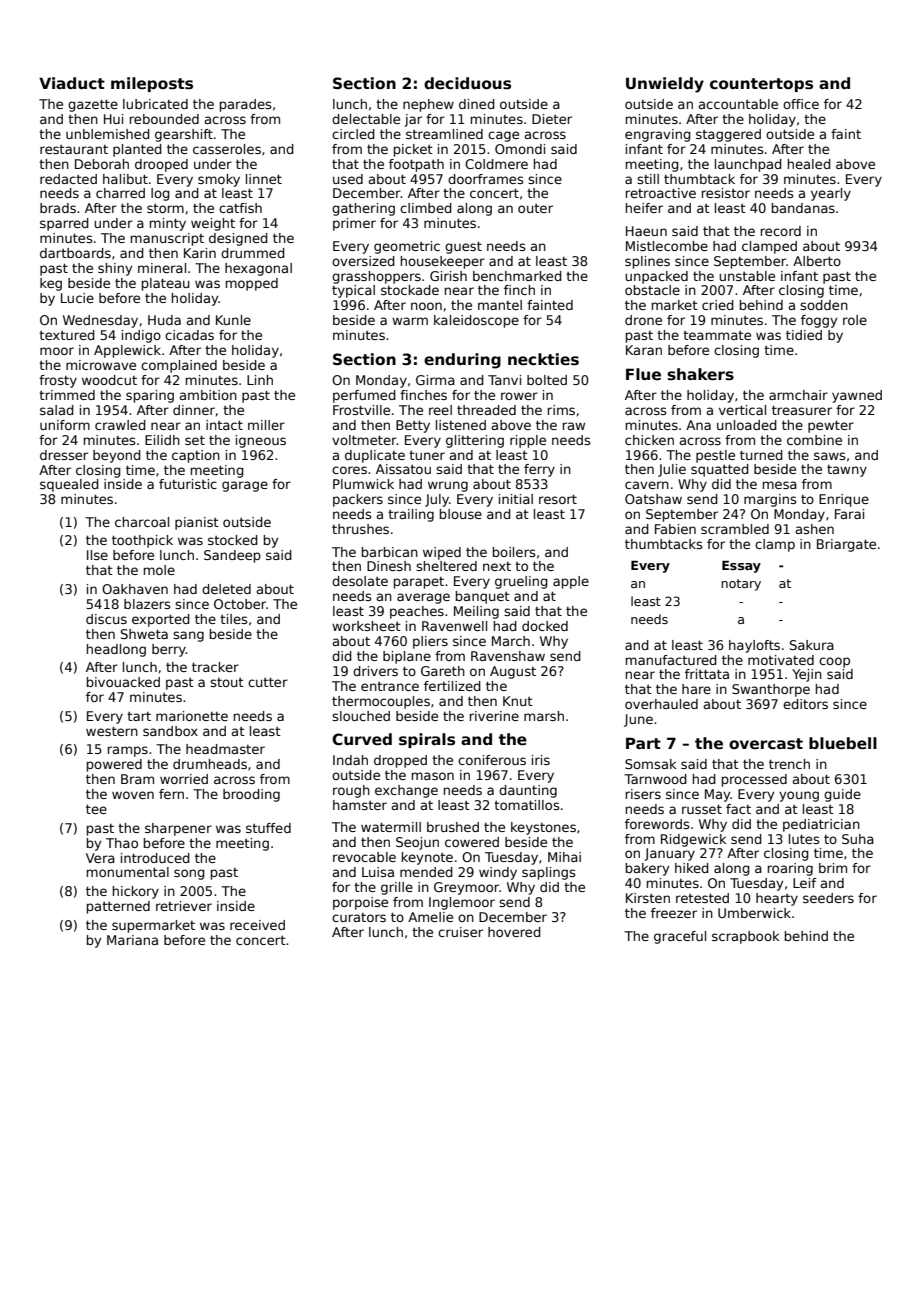 Image resolution: width=924 pixels, height=1308 pixels. I want to click on marionette, so click(192, 716).
